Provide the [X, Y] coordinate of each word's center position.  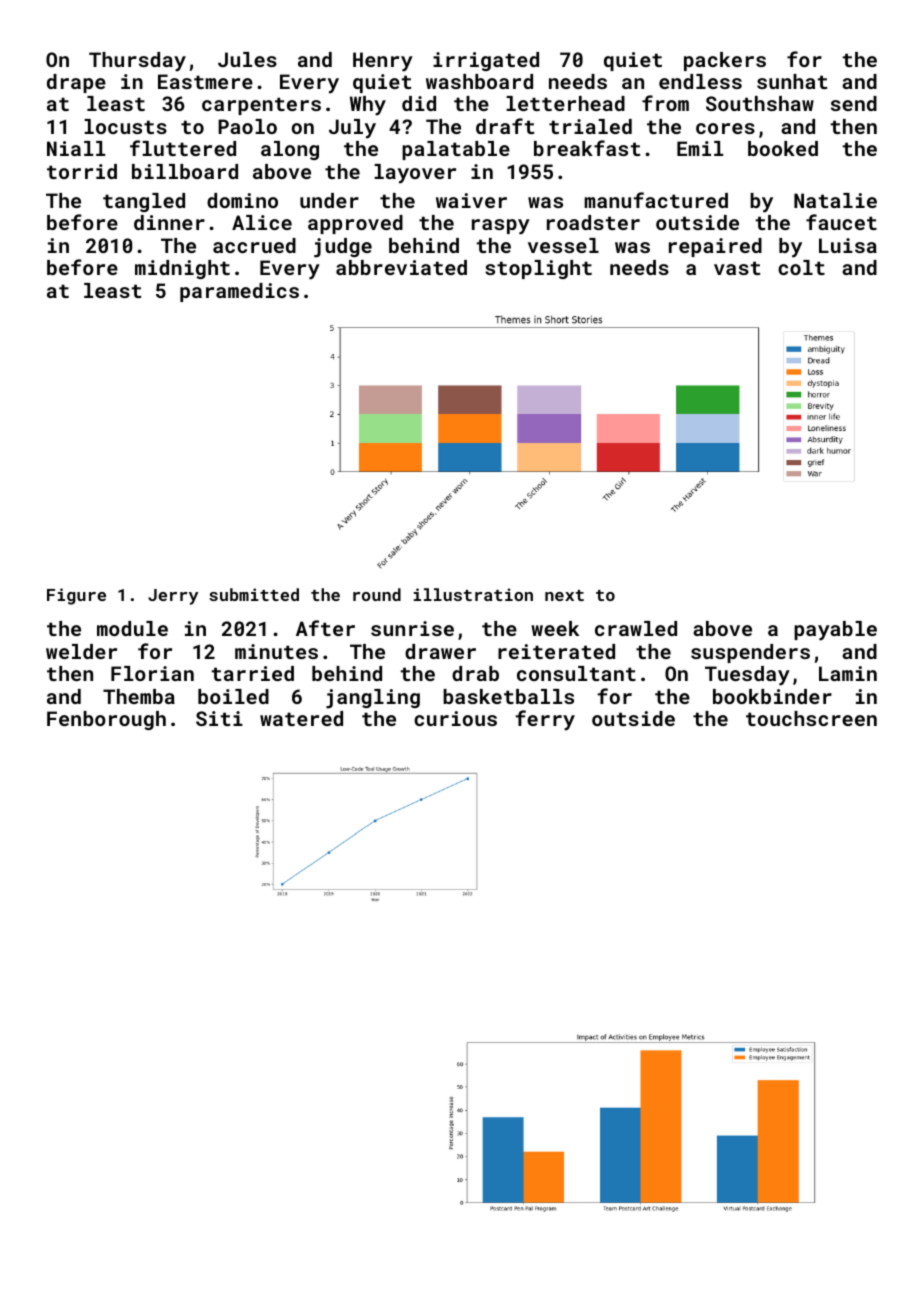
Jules [247, 59]
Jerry [173, 597]
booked [783, 148]
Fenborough [106, 720]
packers [725, 61]
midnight [182, 269]
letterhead [565, 103]
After [325, 628]
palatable [456, 150]
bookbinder [772, 696]
